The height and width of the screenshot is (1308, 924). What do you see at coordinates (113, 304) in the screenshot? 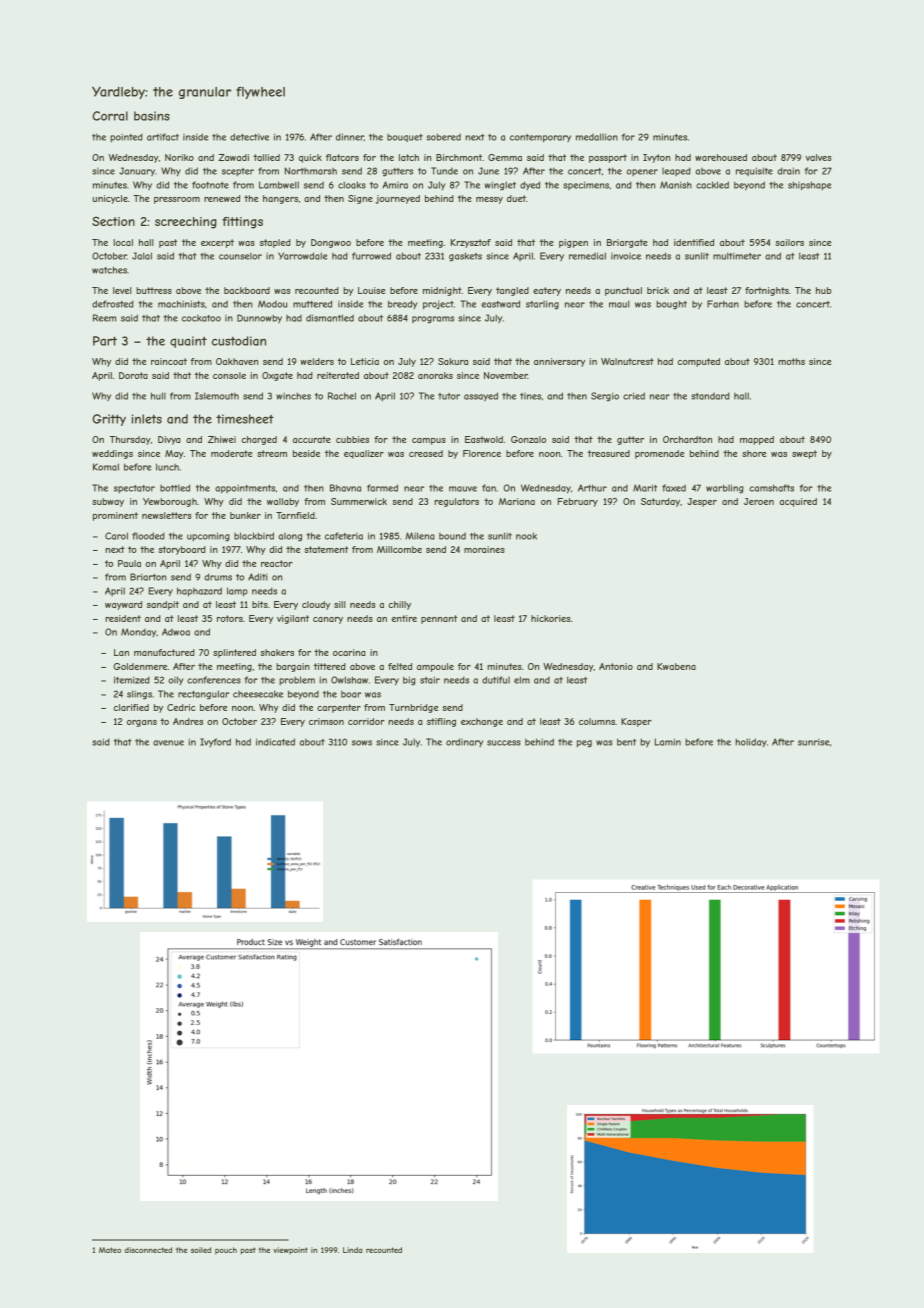
I see `defrosted` at bounding box center [113, 304].
